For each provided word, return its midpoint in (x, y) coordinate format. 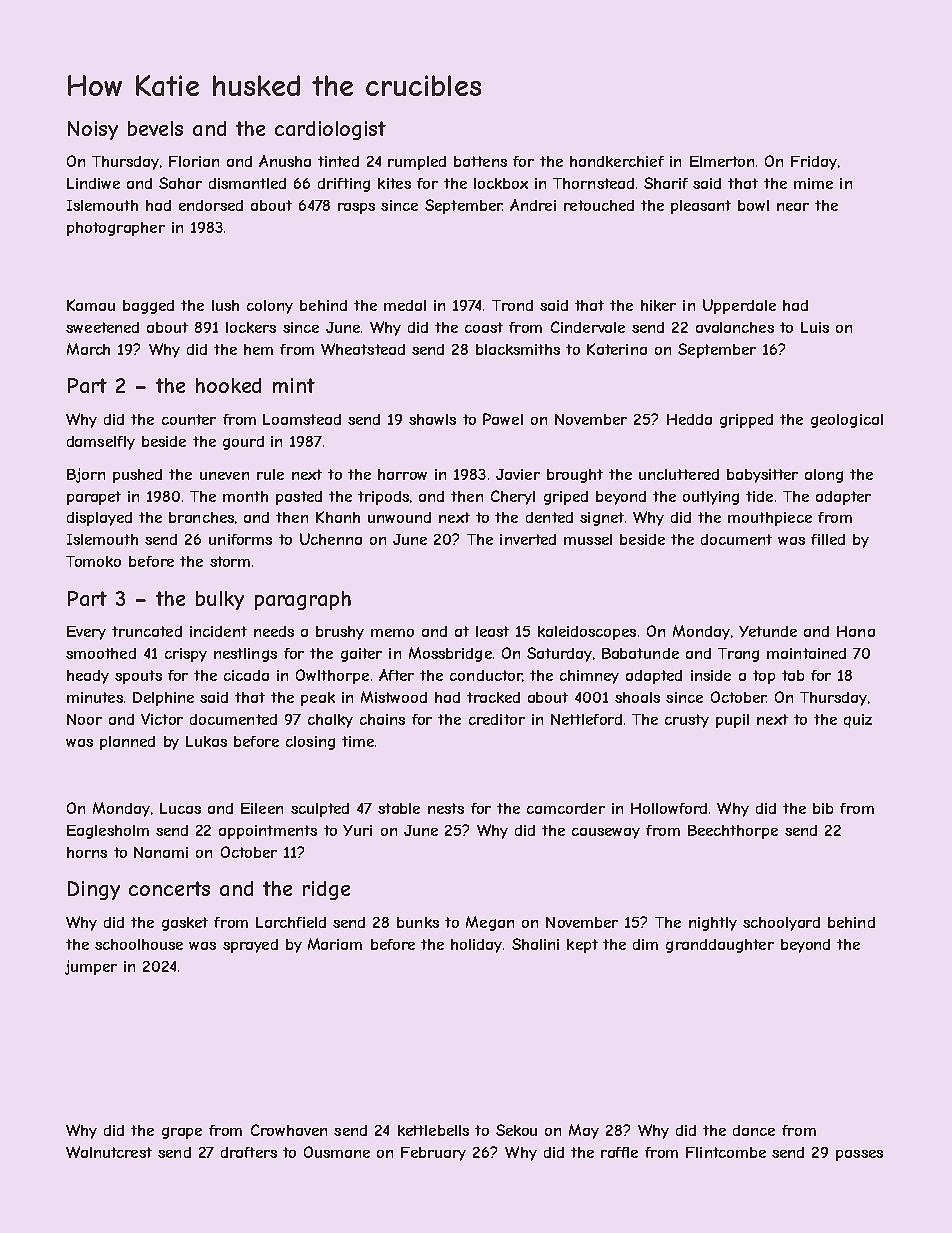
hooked (228, 385)
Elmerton (722, 161)
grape (182, 1133)
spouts (138, 677)
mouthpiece (770, 519)
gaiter (361, 655)
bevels (155, 128)
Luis (815, 327)
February (433, 1154)
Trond (512, 305)
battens (480, 161)
